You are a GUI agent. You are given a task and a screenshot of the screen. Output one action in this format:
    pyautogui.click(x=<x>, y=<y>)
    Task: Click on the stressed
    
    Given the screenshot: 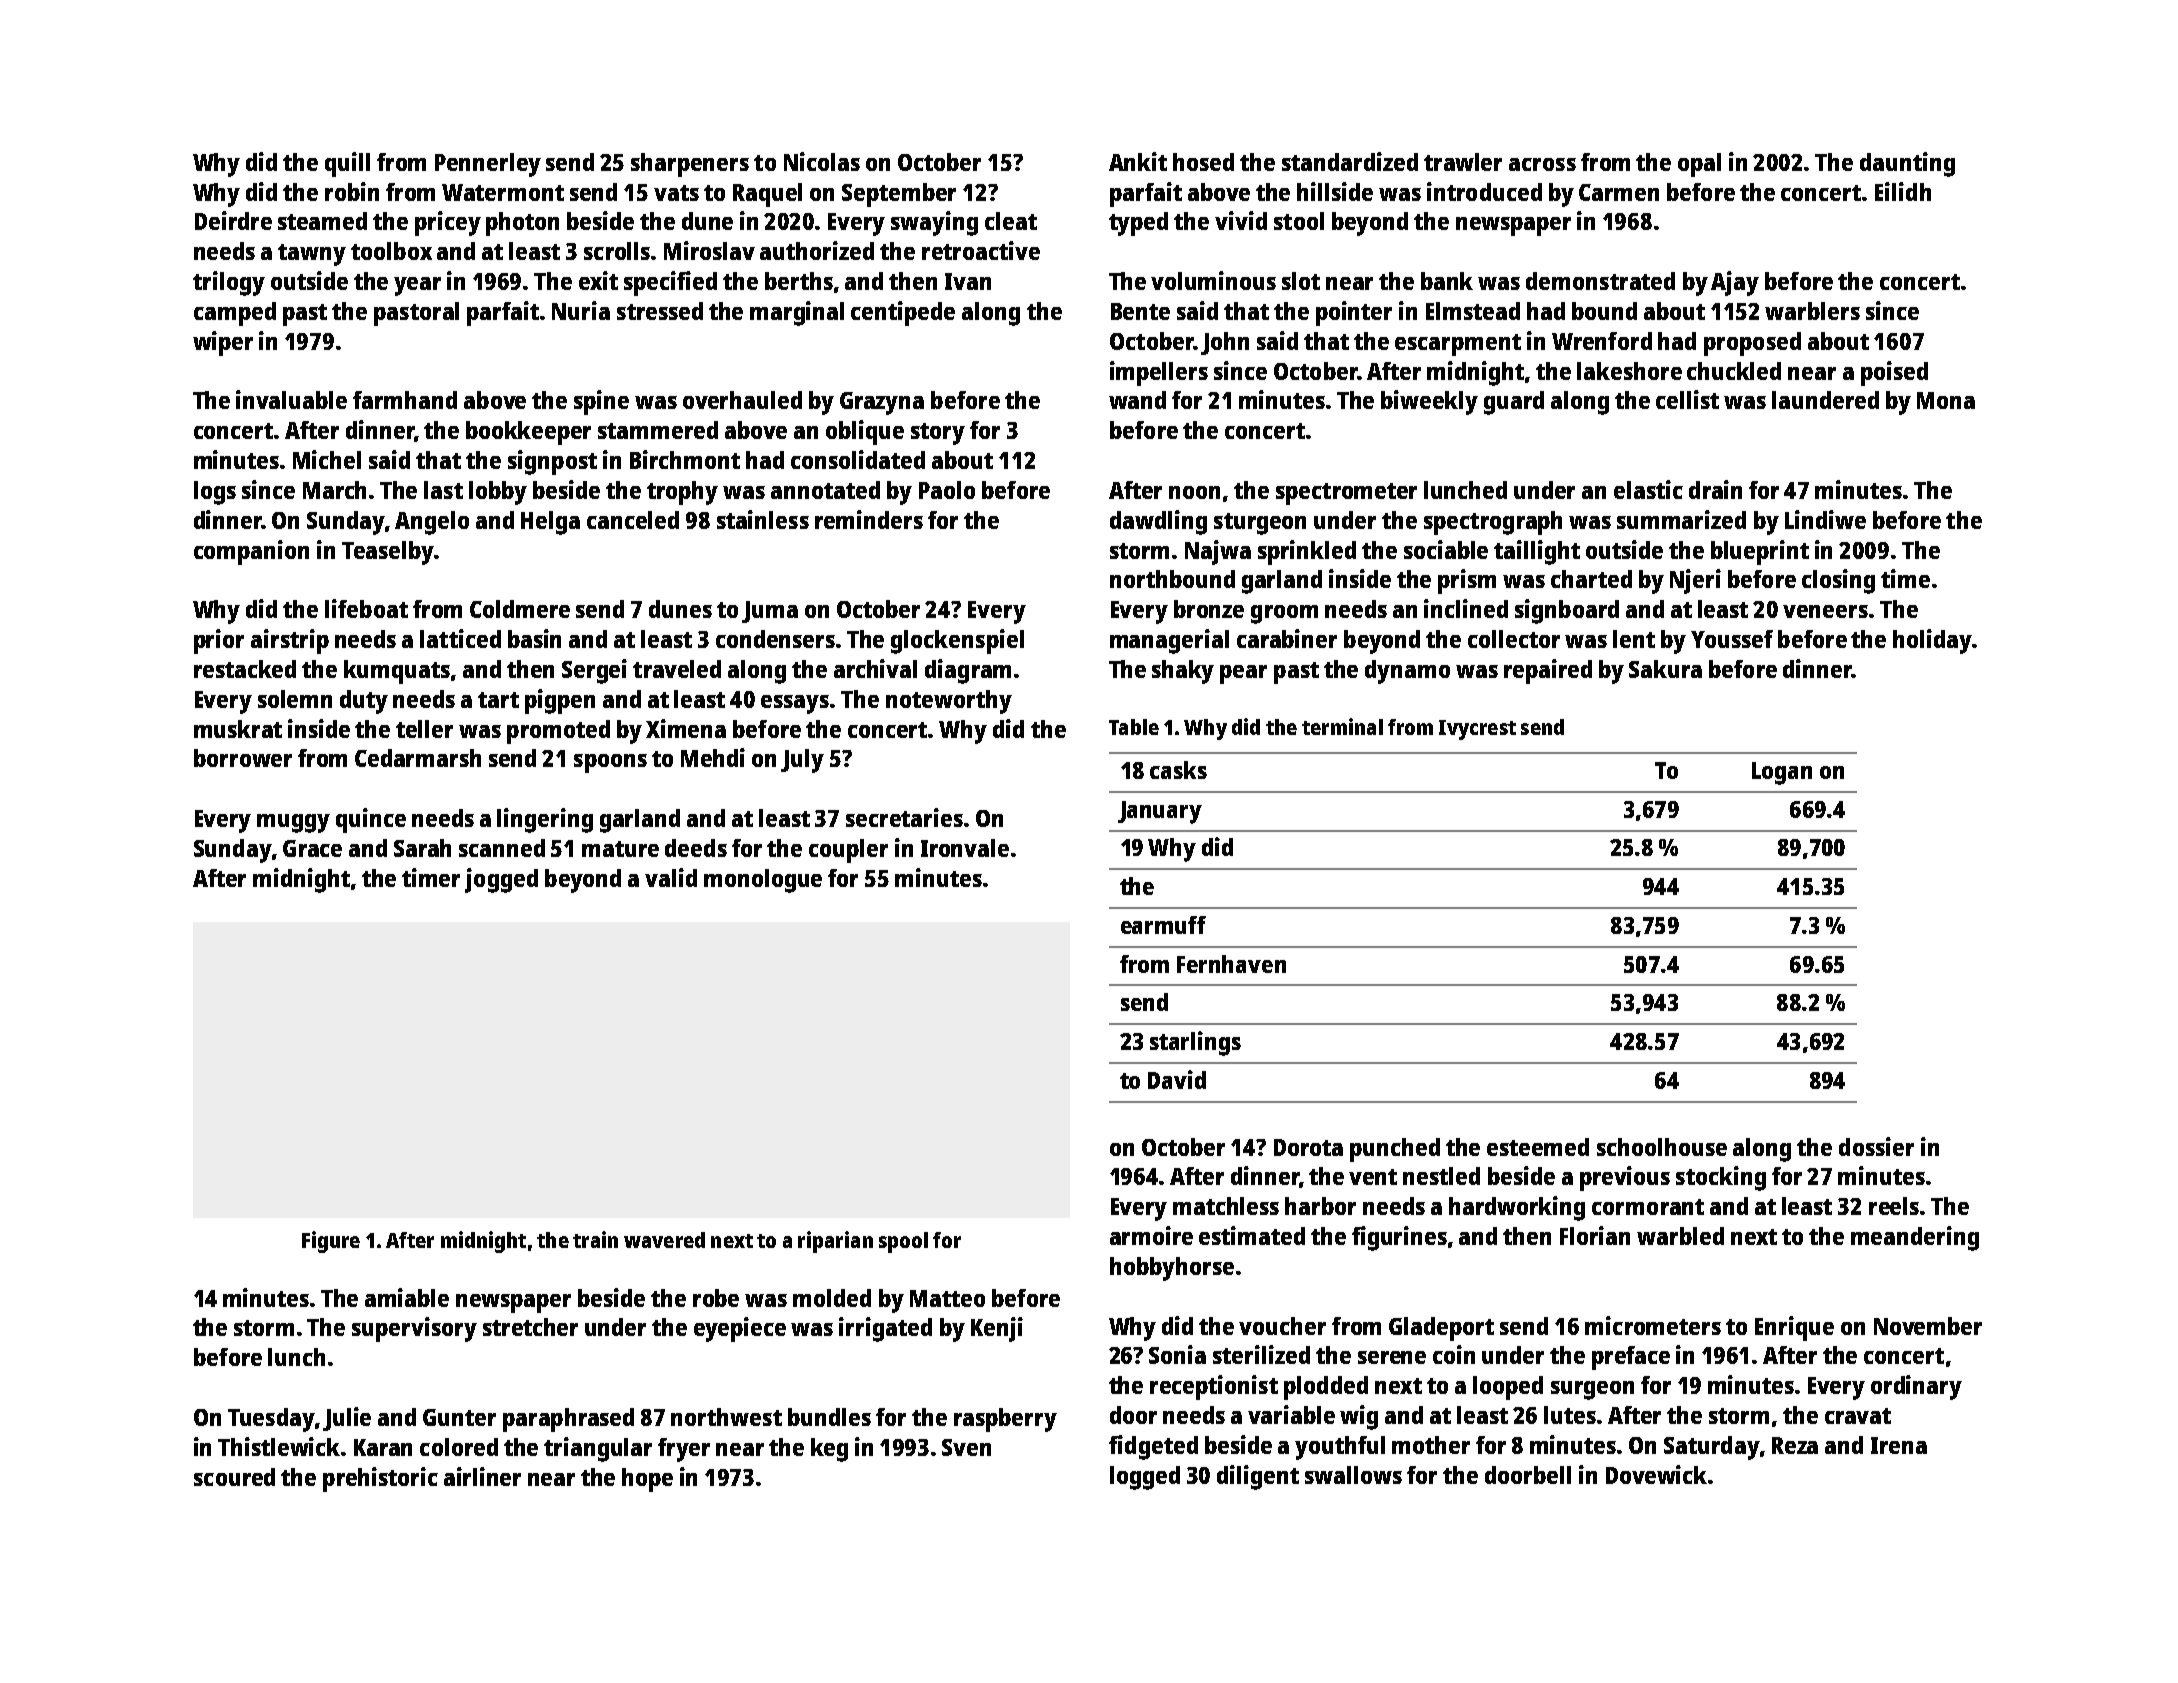 What is the action you would take?
    pyautogui.click(x=660, y=311)
